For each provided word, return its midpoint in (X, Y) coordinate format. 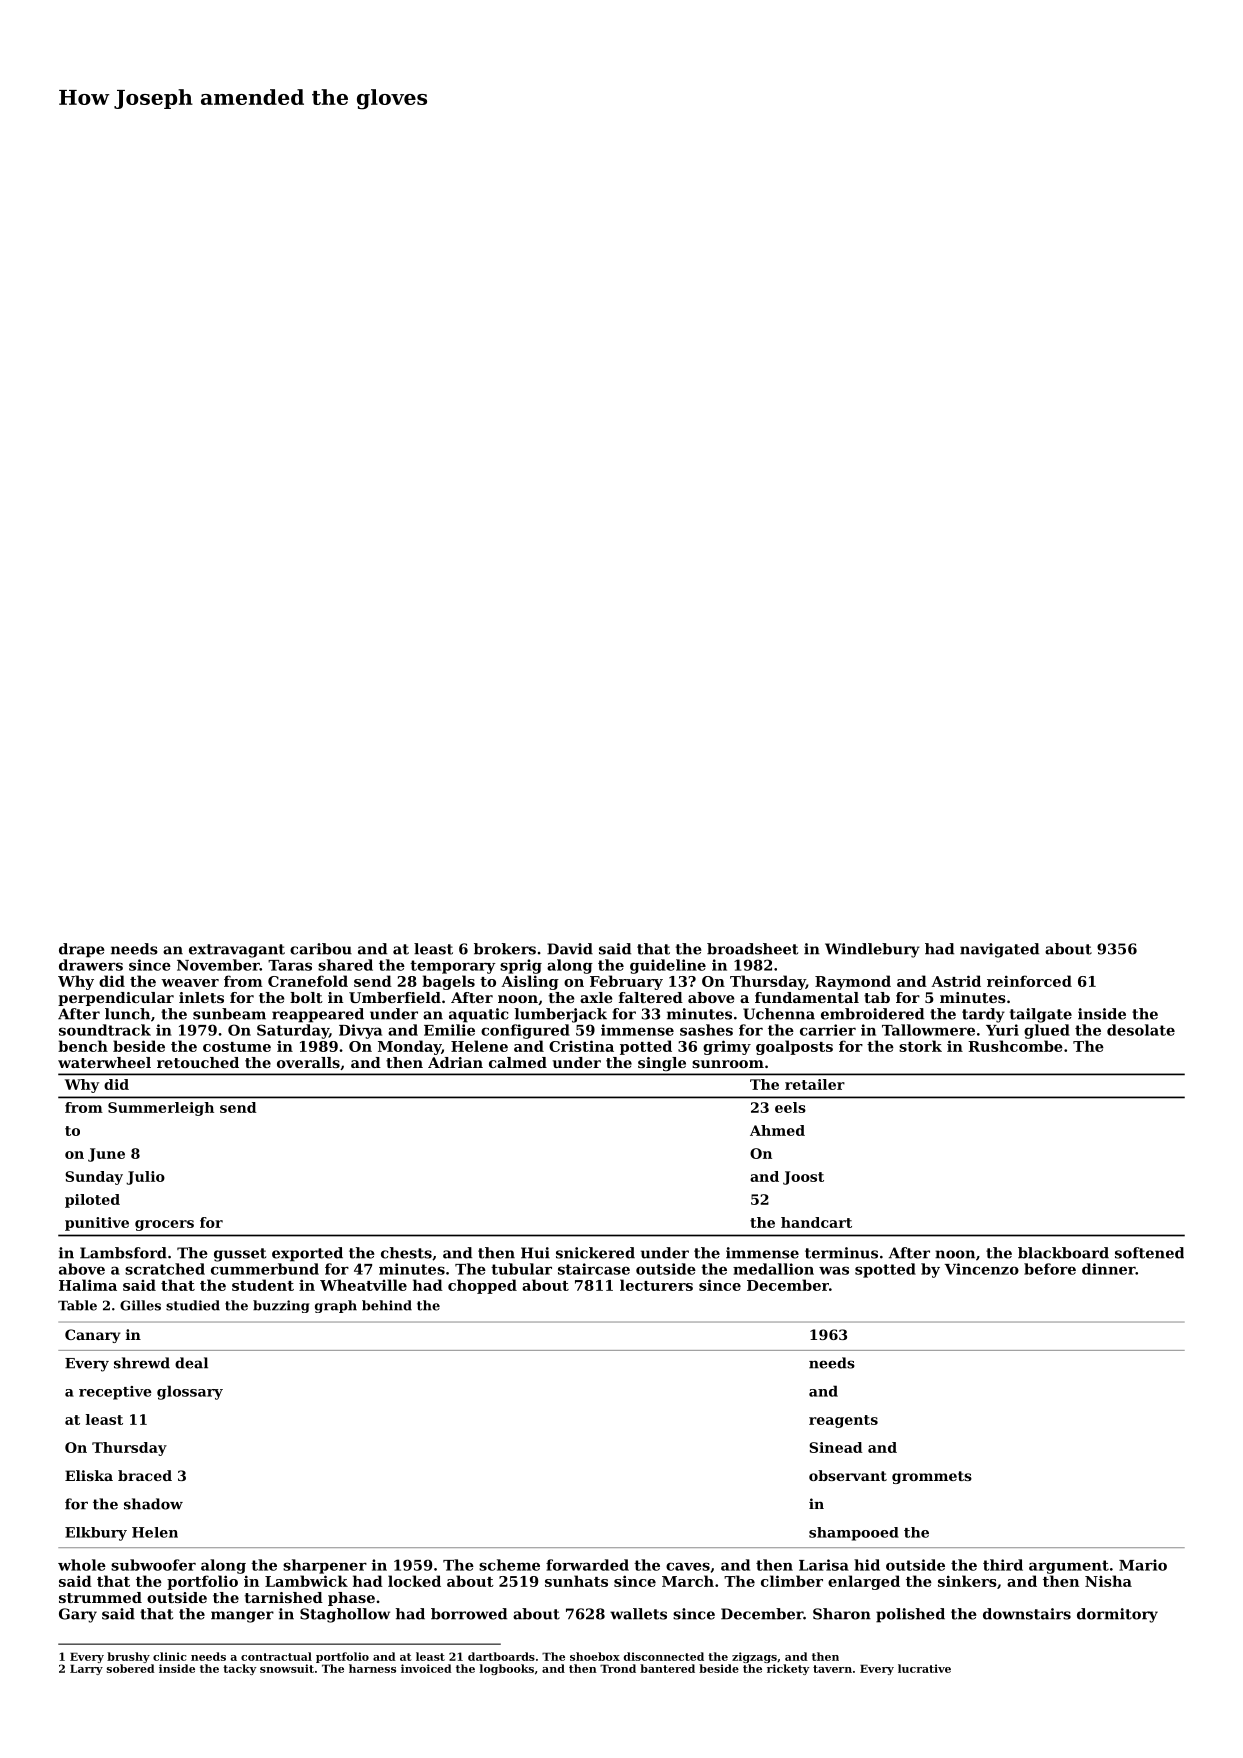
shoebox (595, 1656)
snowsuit (287, 1668)
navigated (999, 950)
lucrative (924, 1668)
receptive (115, 1393)
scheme (509, 1565)
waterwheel (104, 1062)
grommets (932, 1477)
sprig (521, 966)
